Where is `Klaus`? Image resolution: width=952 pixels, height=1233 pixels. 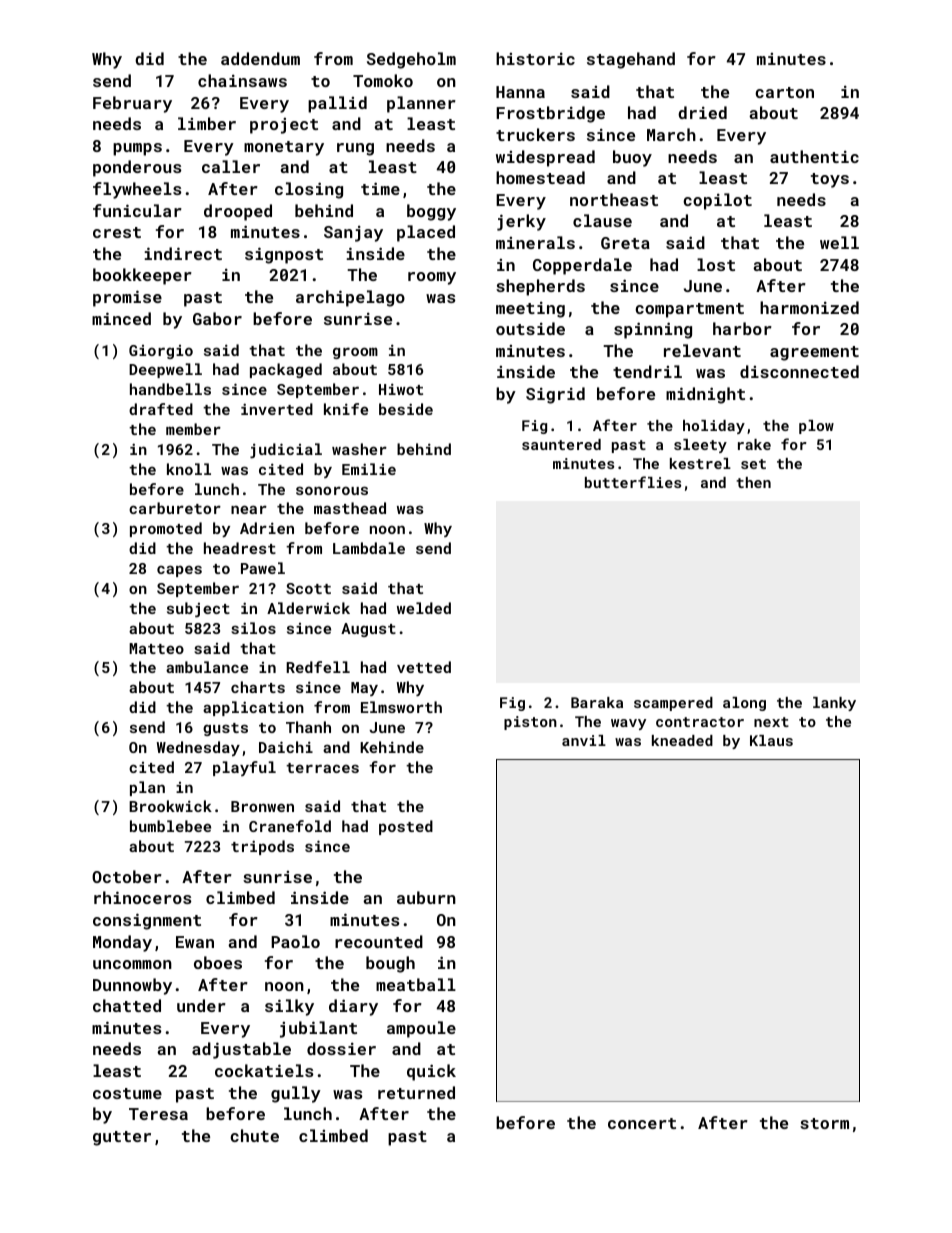 Klaus is located at coordinates (771, 740).
